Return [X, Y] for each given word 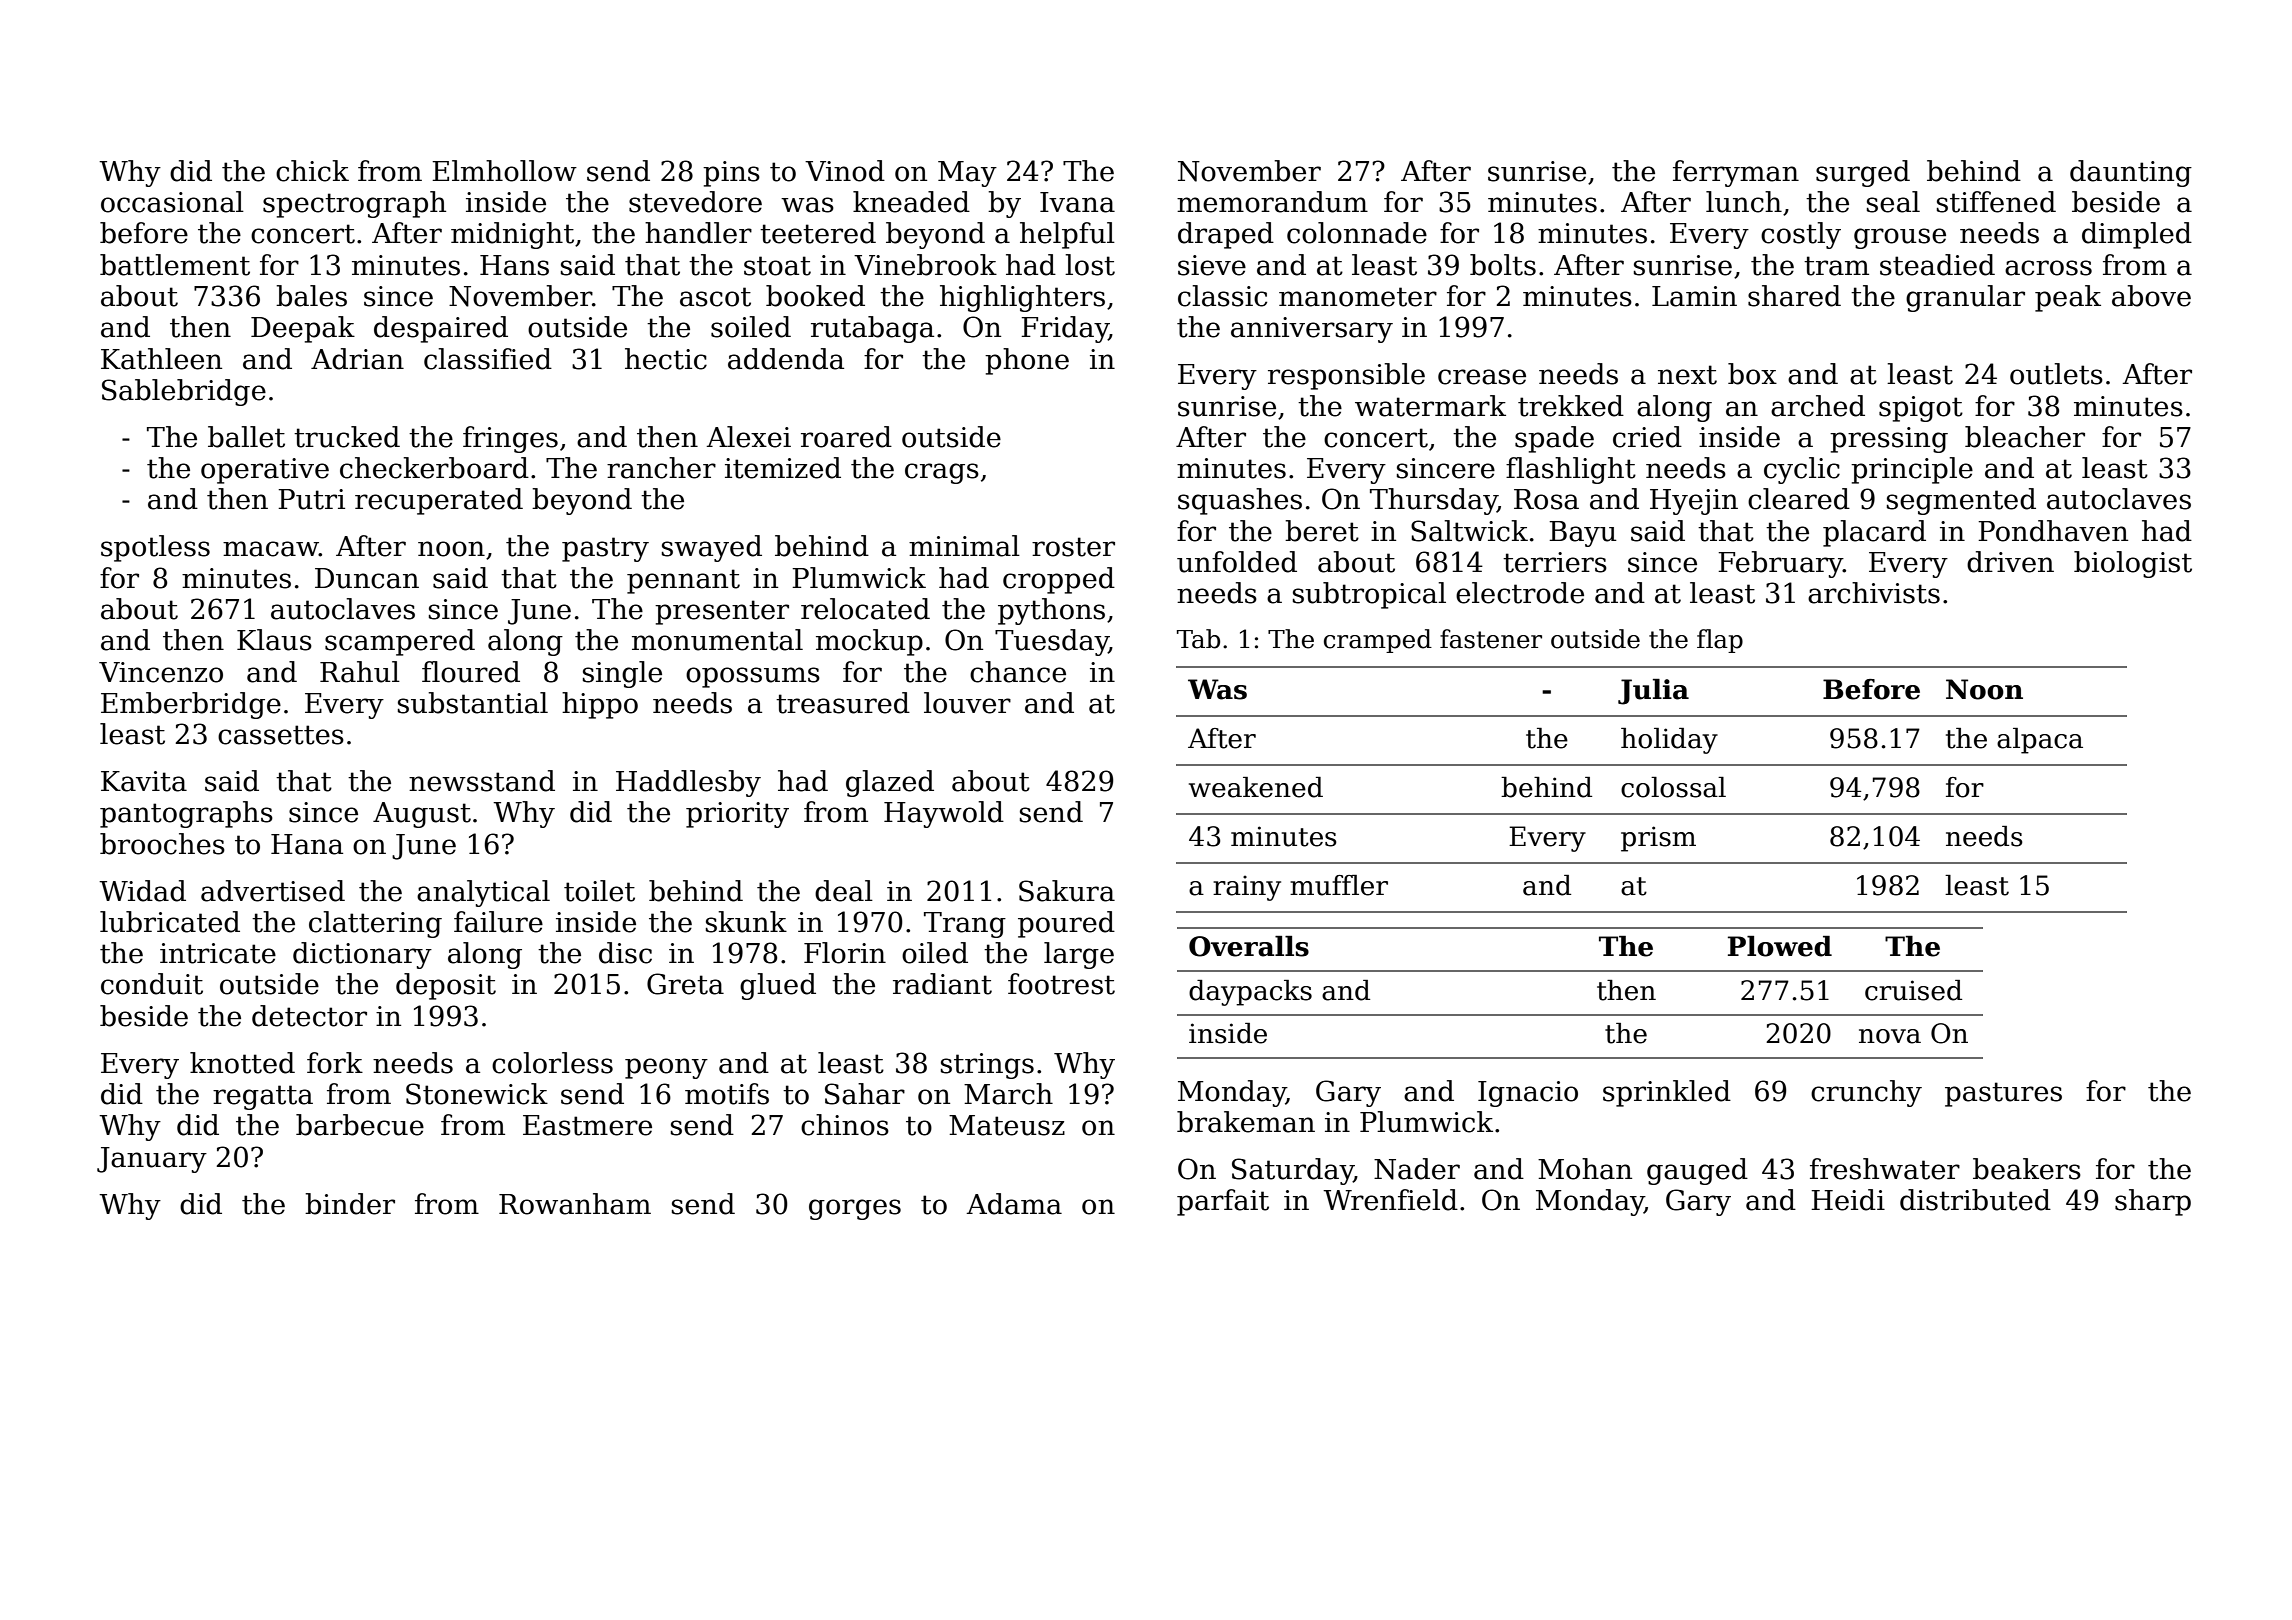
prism [1658, 839]
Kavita [144, 781]
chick [312, 171]
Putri [311, 499]
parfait [1223, 1202]
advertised [273, 891]
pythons [1051, 611]
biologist [2133, 564]
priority [737, 815]
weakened [1256, 787]
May [967, 174]
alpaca [2040, 741]
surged [1863, 173]
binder [350, 1204]
